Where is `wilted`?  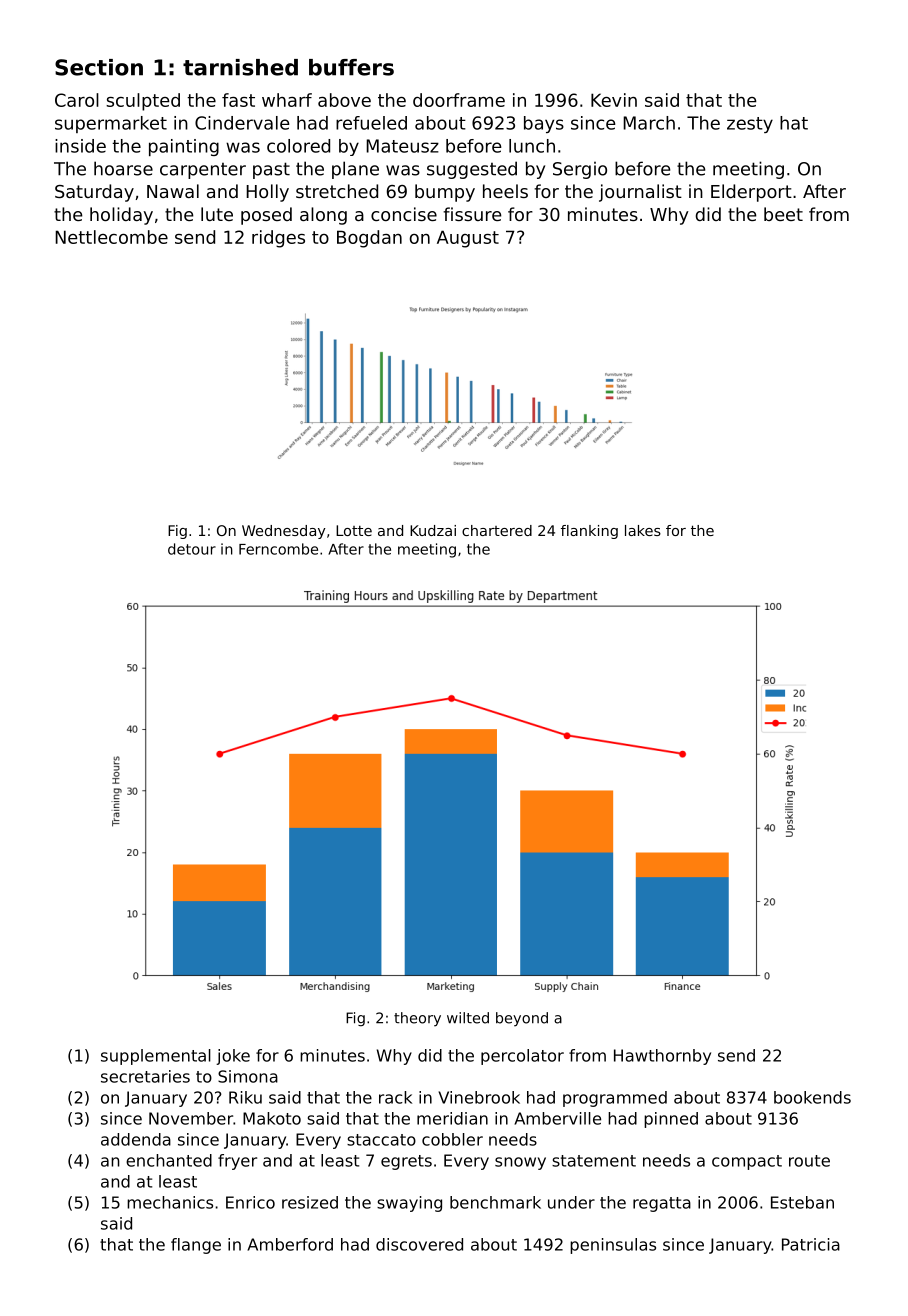 wilted is located at coordinates (468, 1018).
